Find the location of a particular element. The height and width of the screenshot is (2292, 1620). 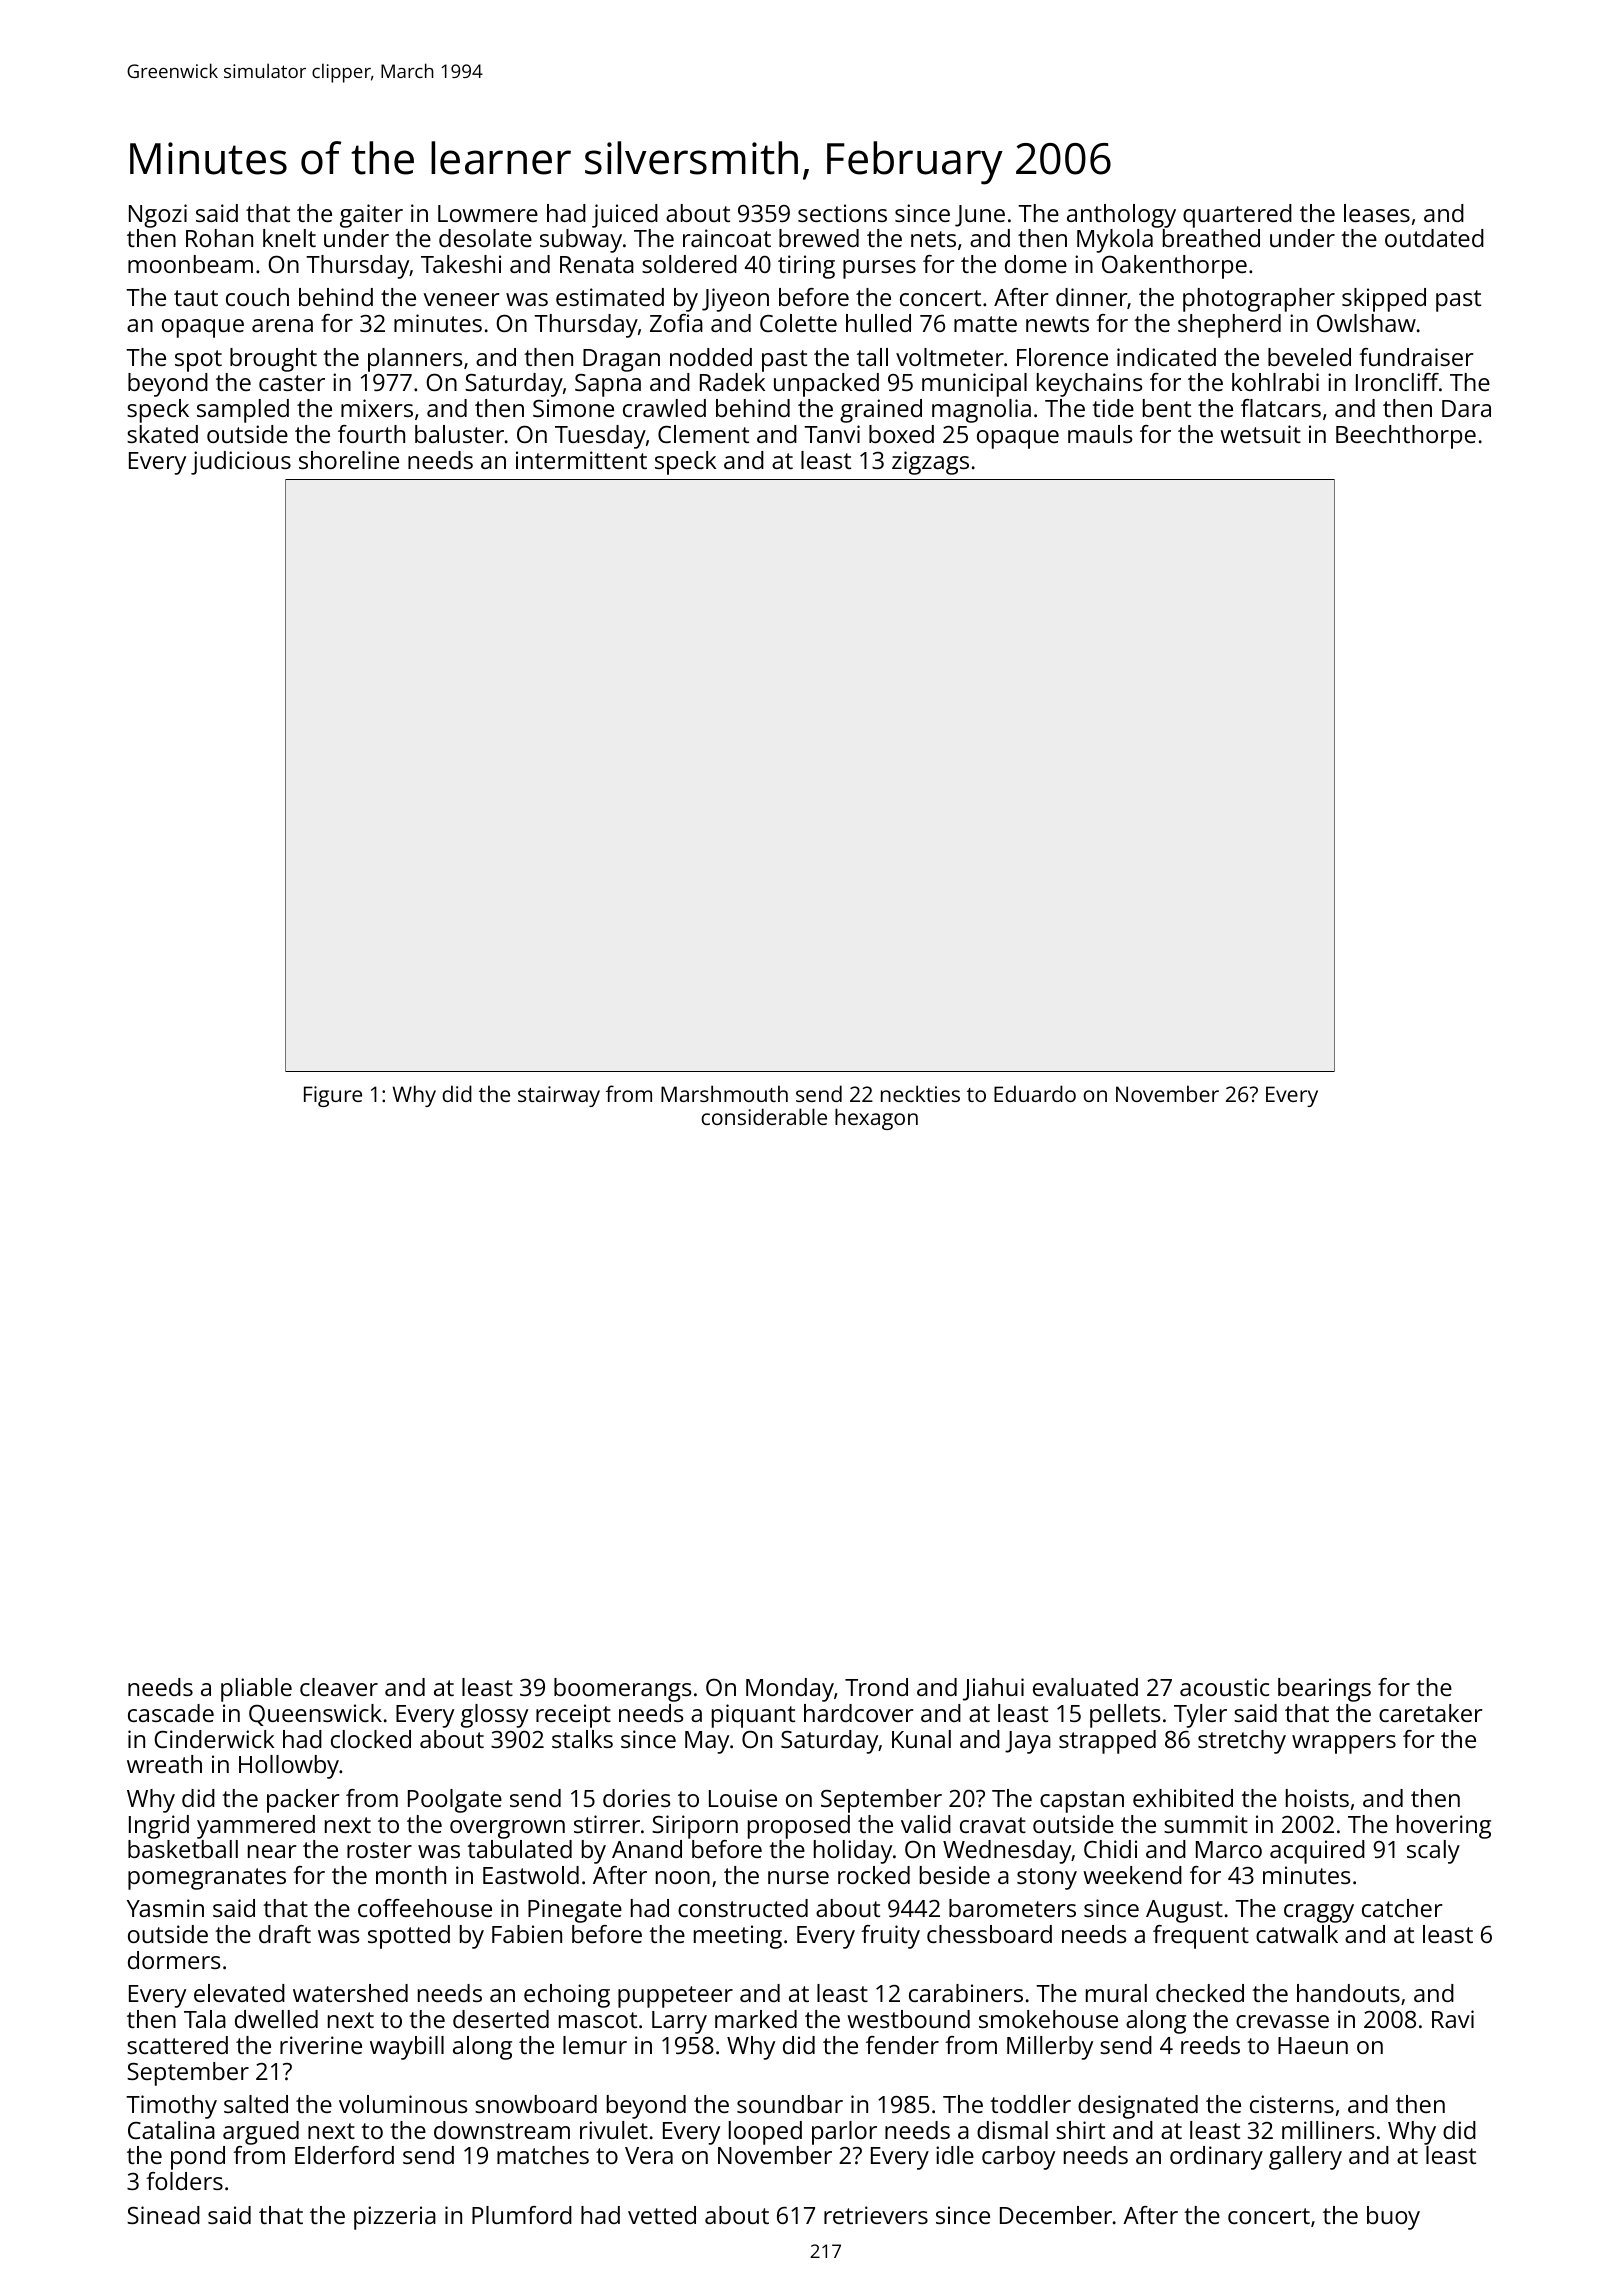

Sinead is located at coordinates (163, 2215).
